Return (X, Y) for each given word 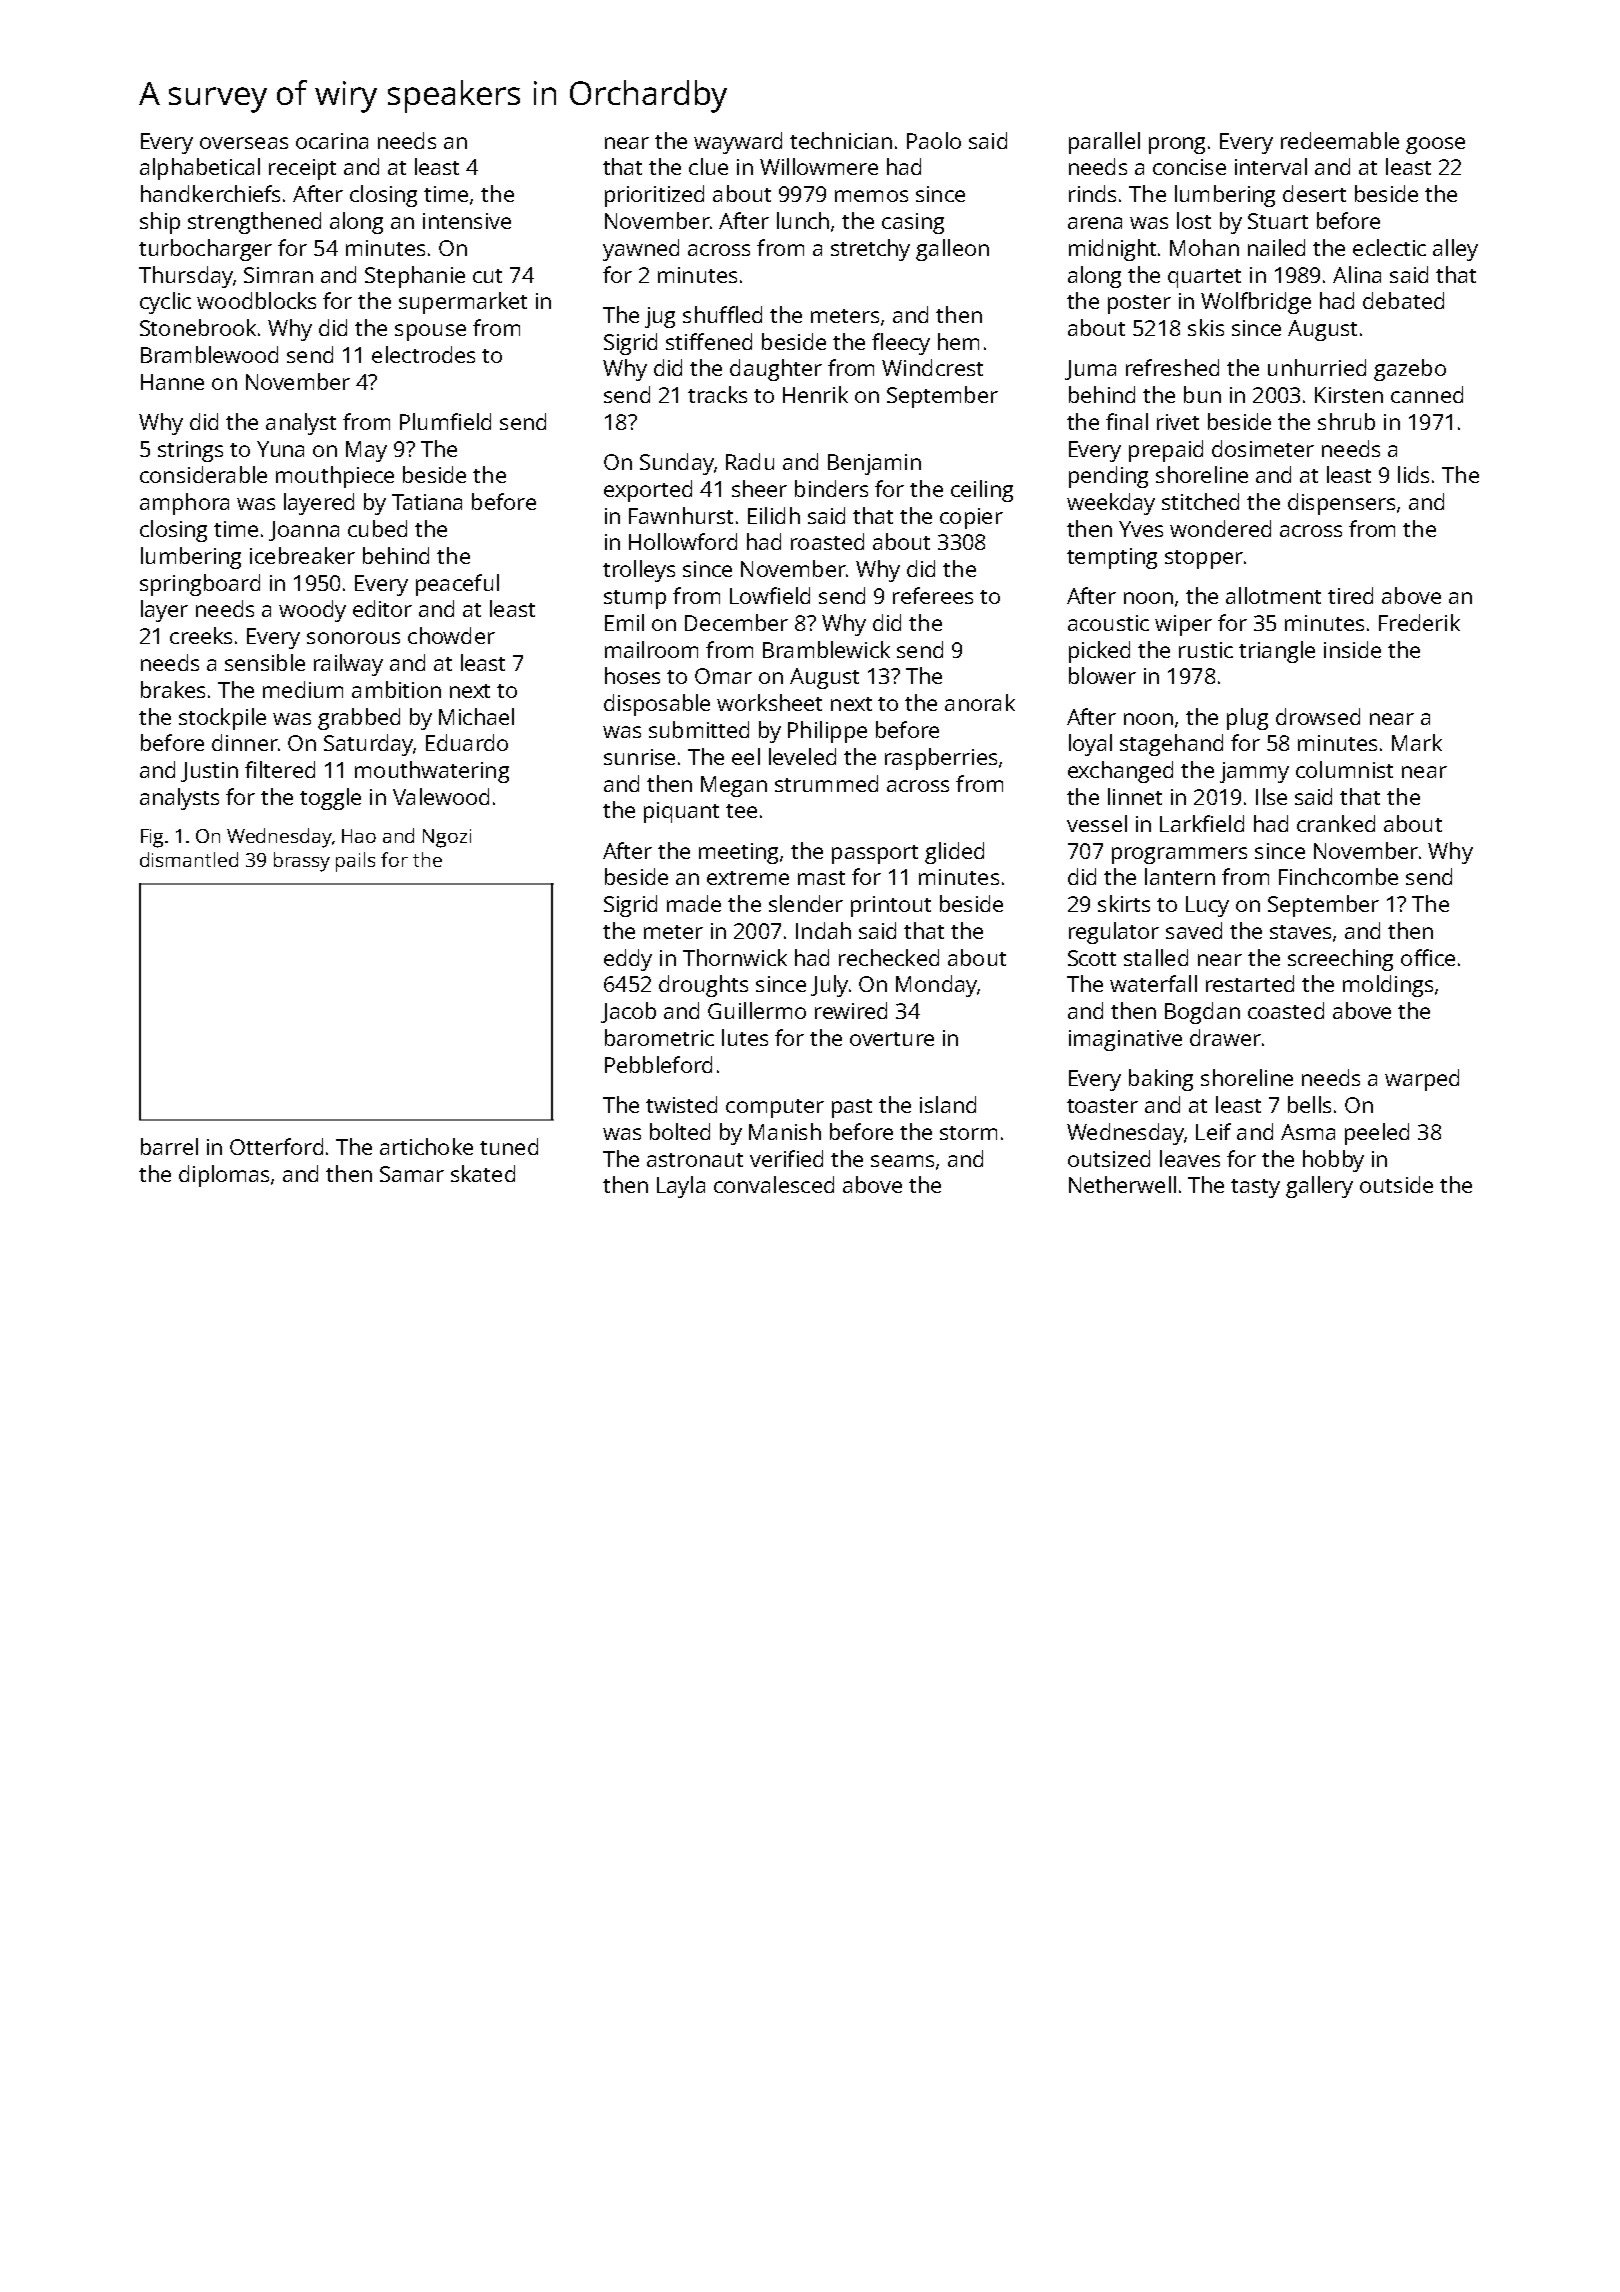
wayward (738, 143)
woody (312, 611)
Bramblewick (826, 649)
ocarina (332, 141)
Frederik (1419, 622)
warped (1422, 1080)
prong (1177, 145)
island (948, 1104)
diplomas (224, 1176)
